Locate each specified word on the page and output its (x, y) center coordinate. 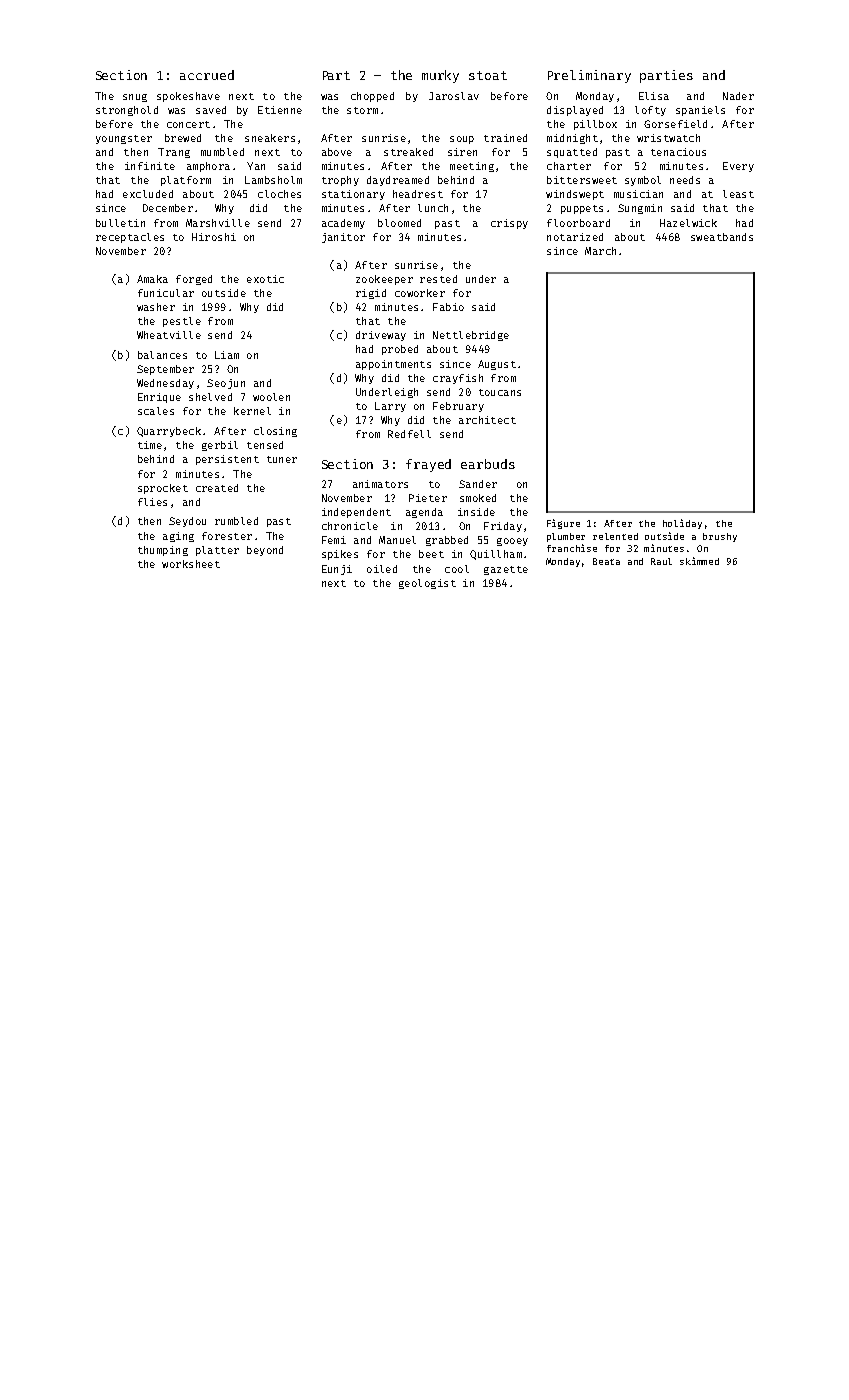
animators (380, 484)
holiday (682, 524)
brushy (720, 537)
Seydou (187, 522)
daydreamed (398, 181)
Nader (738, 96)
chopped (372, 97)
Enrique (159, 398)
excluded (148, 194)
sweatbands (722, 237)
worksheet (191, 564)
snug (135, 98)
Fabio (448, 307)
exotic (265, 279)
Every (738, 167)
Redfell (409, 434)
